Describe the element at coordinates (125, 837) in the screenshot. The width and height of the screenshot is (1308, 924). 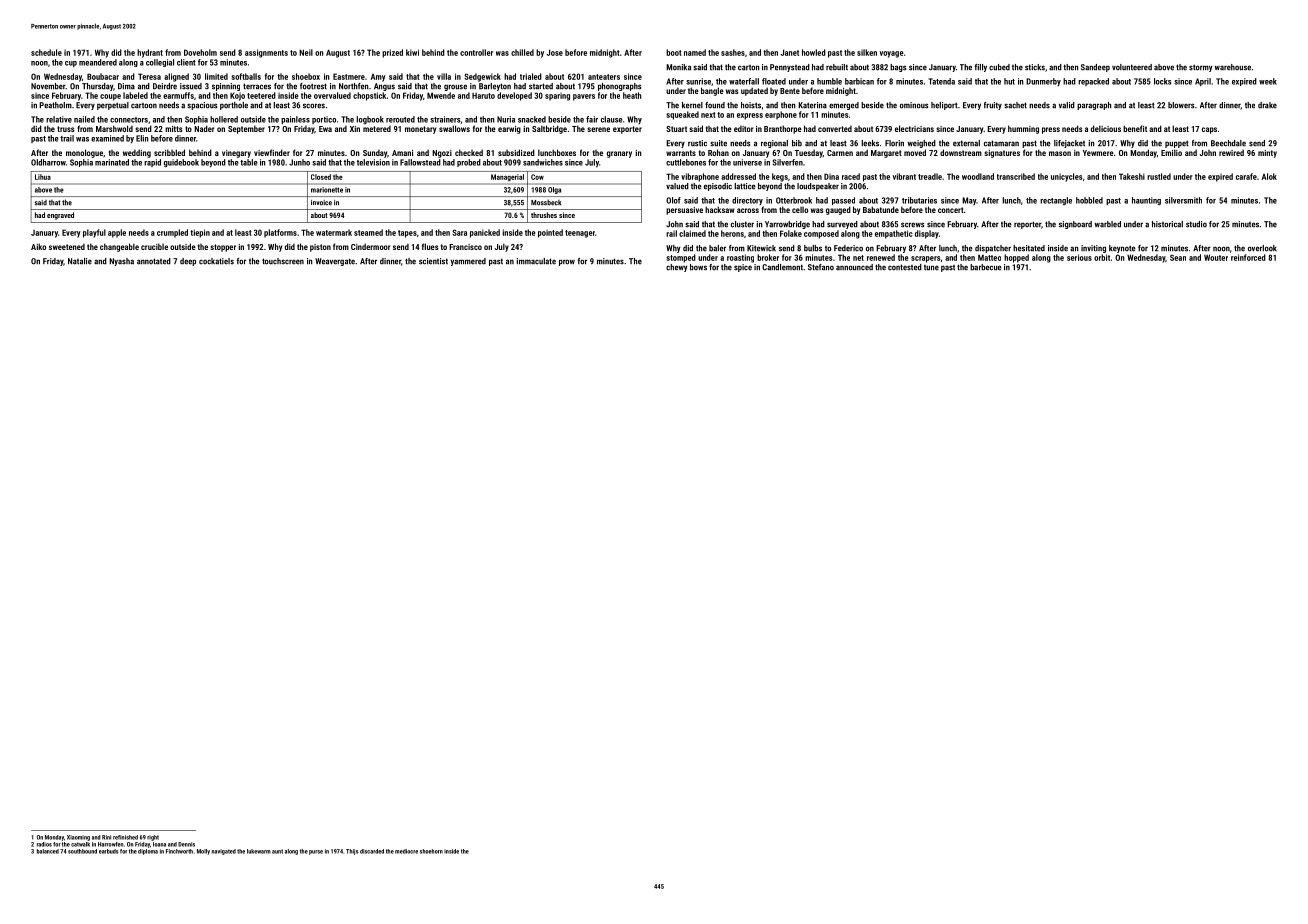
I see `refinished` at that location.
